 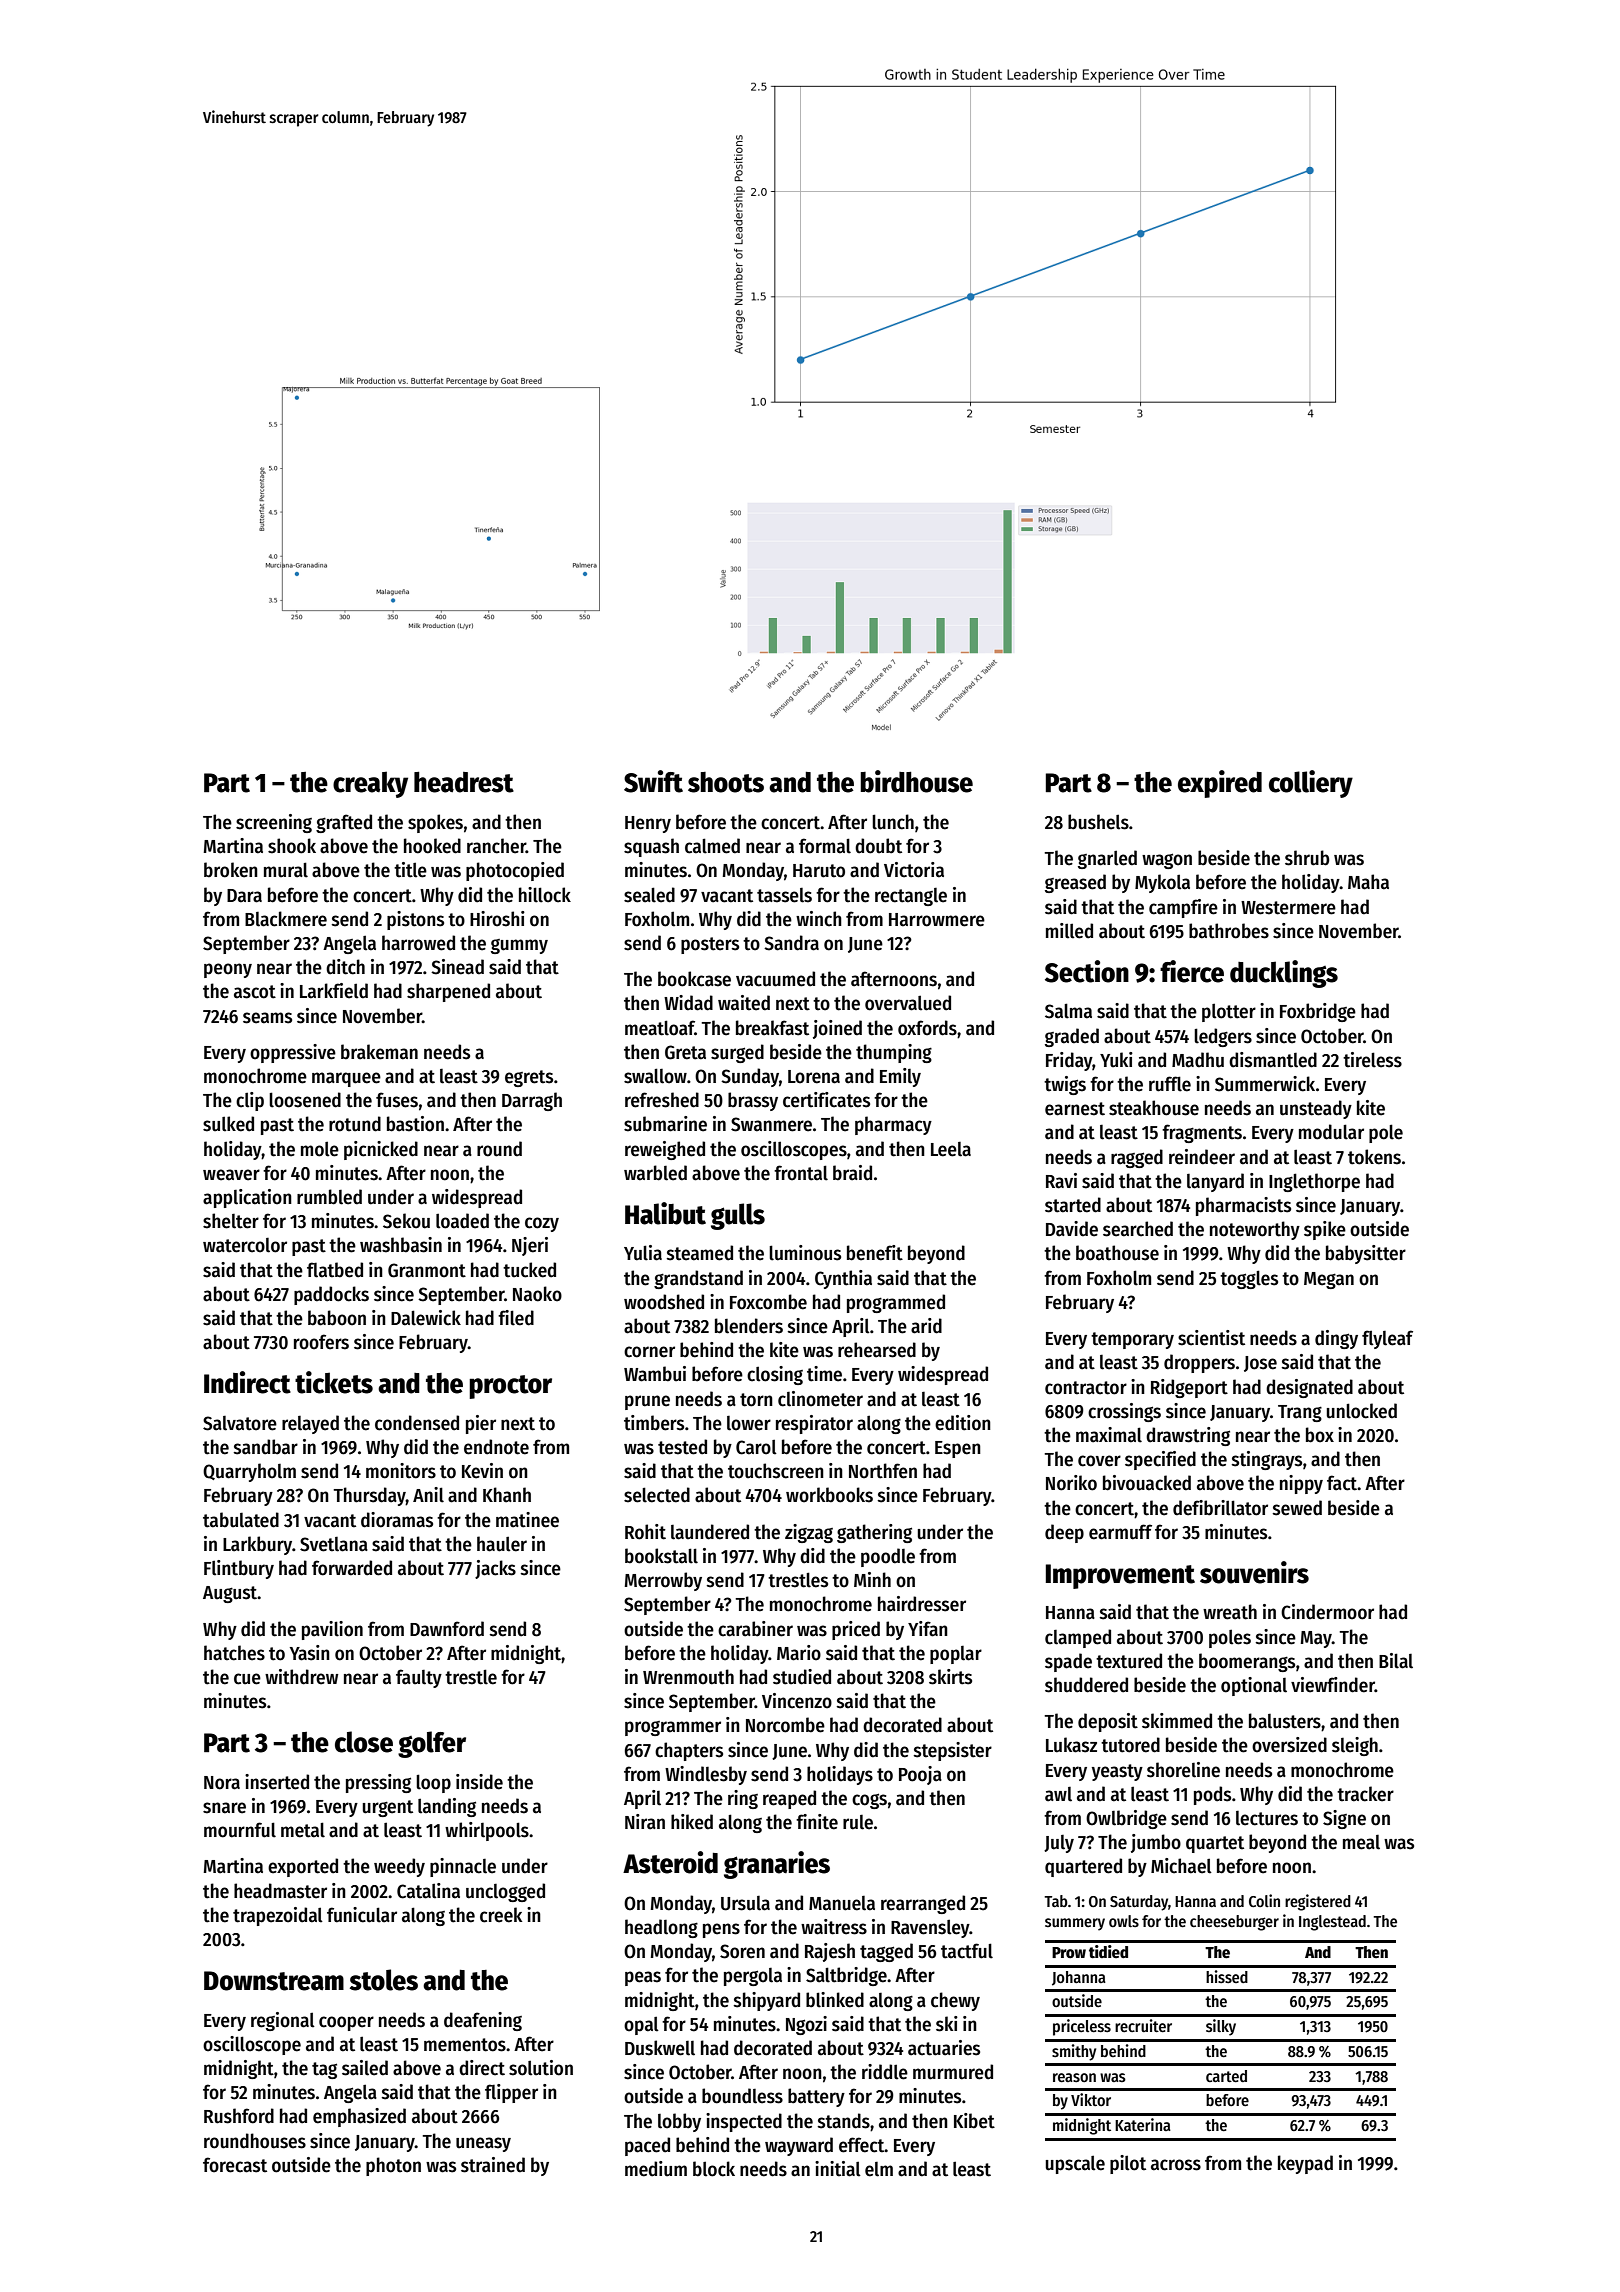 I want to click on Westermere, so click(x=1288, y=908).
